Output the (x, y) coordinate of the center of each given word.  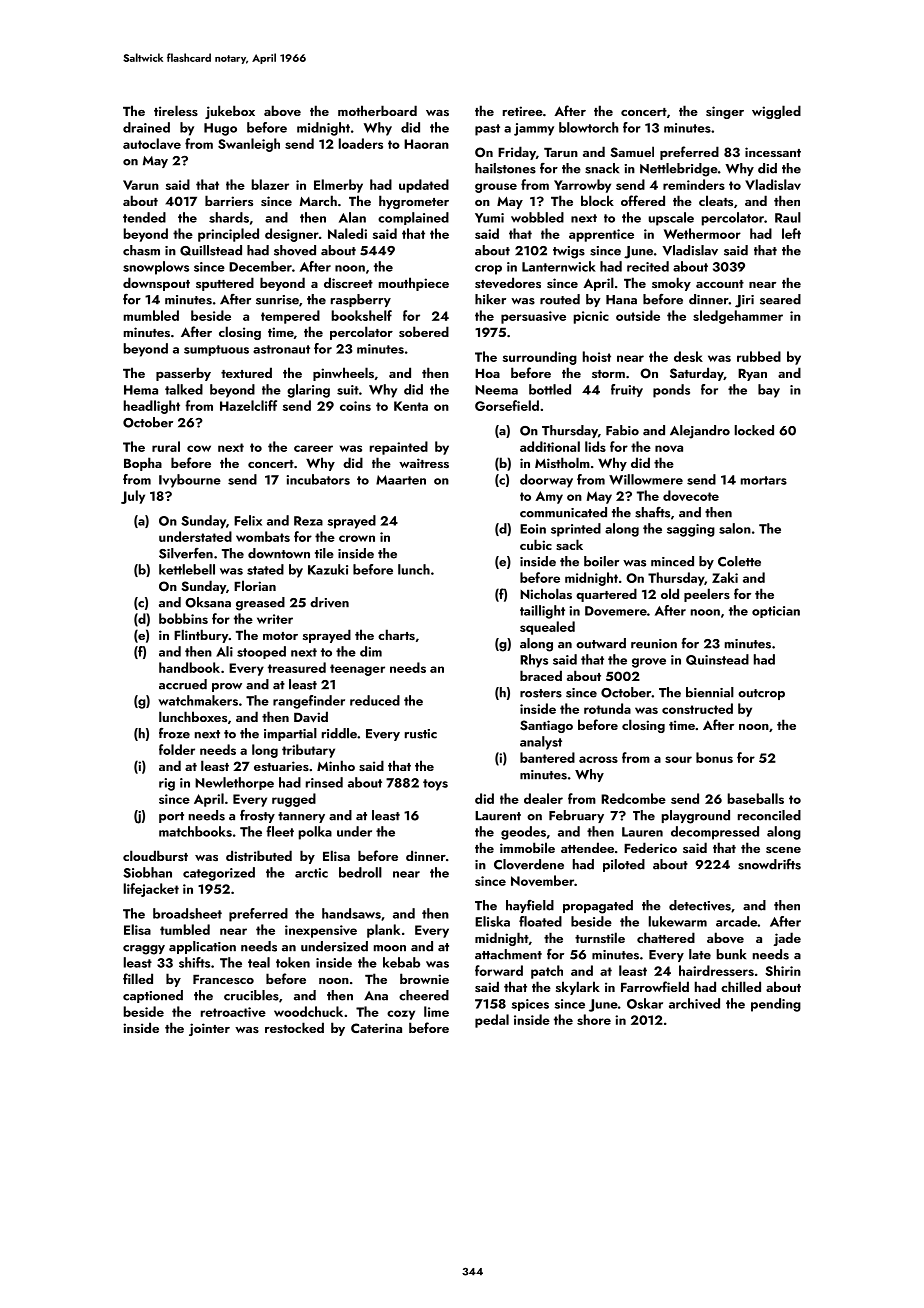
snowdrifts (769, 864)
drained (146, 127)
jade (787, 939)
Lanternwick (559, 266)
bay (769, 391)
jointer (209, 1029)
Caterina (376, 1028)
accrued (183, 684)
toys (435, 785)
